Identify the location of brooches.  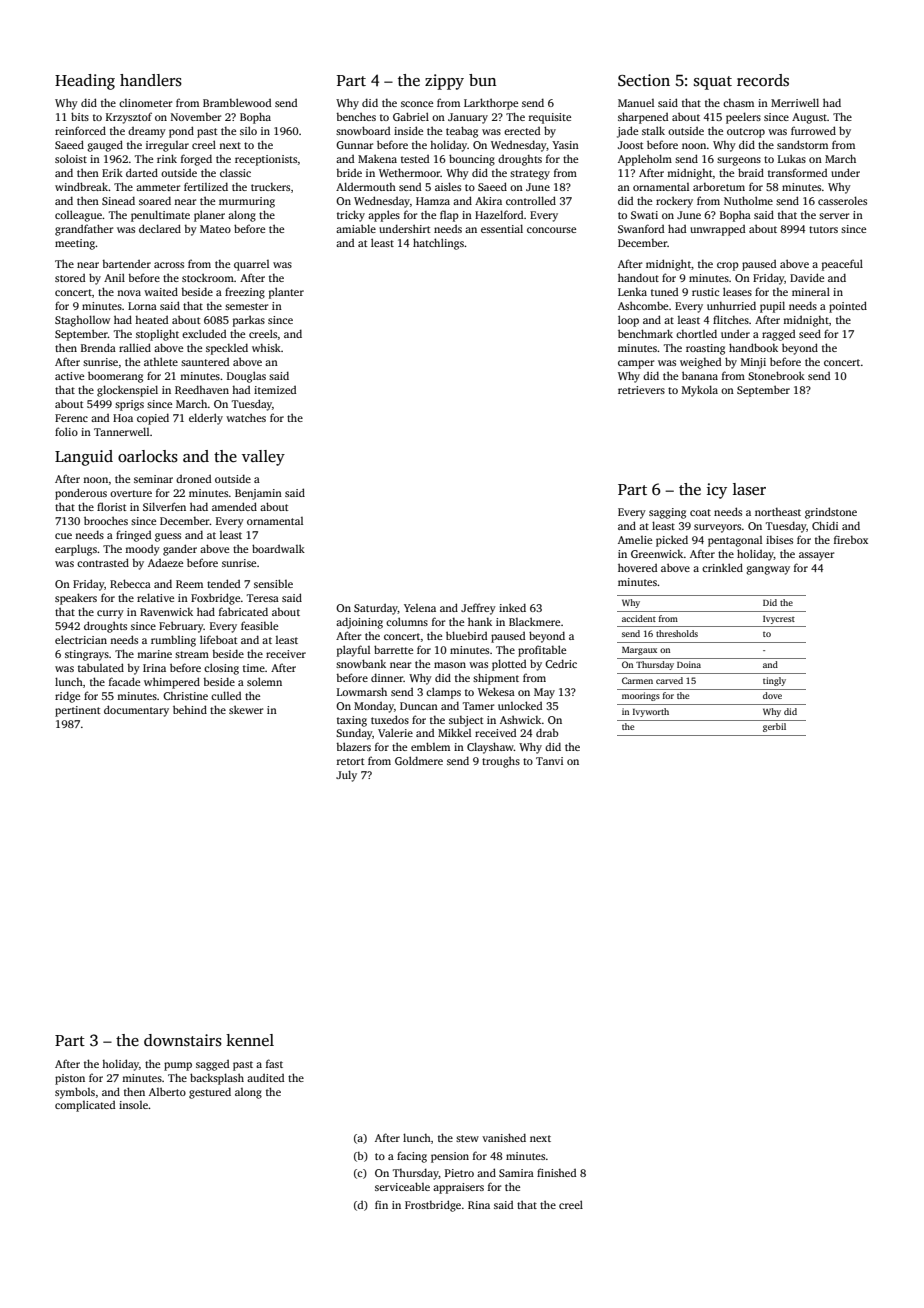
(106, 520).
